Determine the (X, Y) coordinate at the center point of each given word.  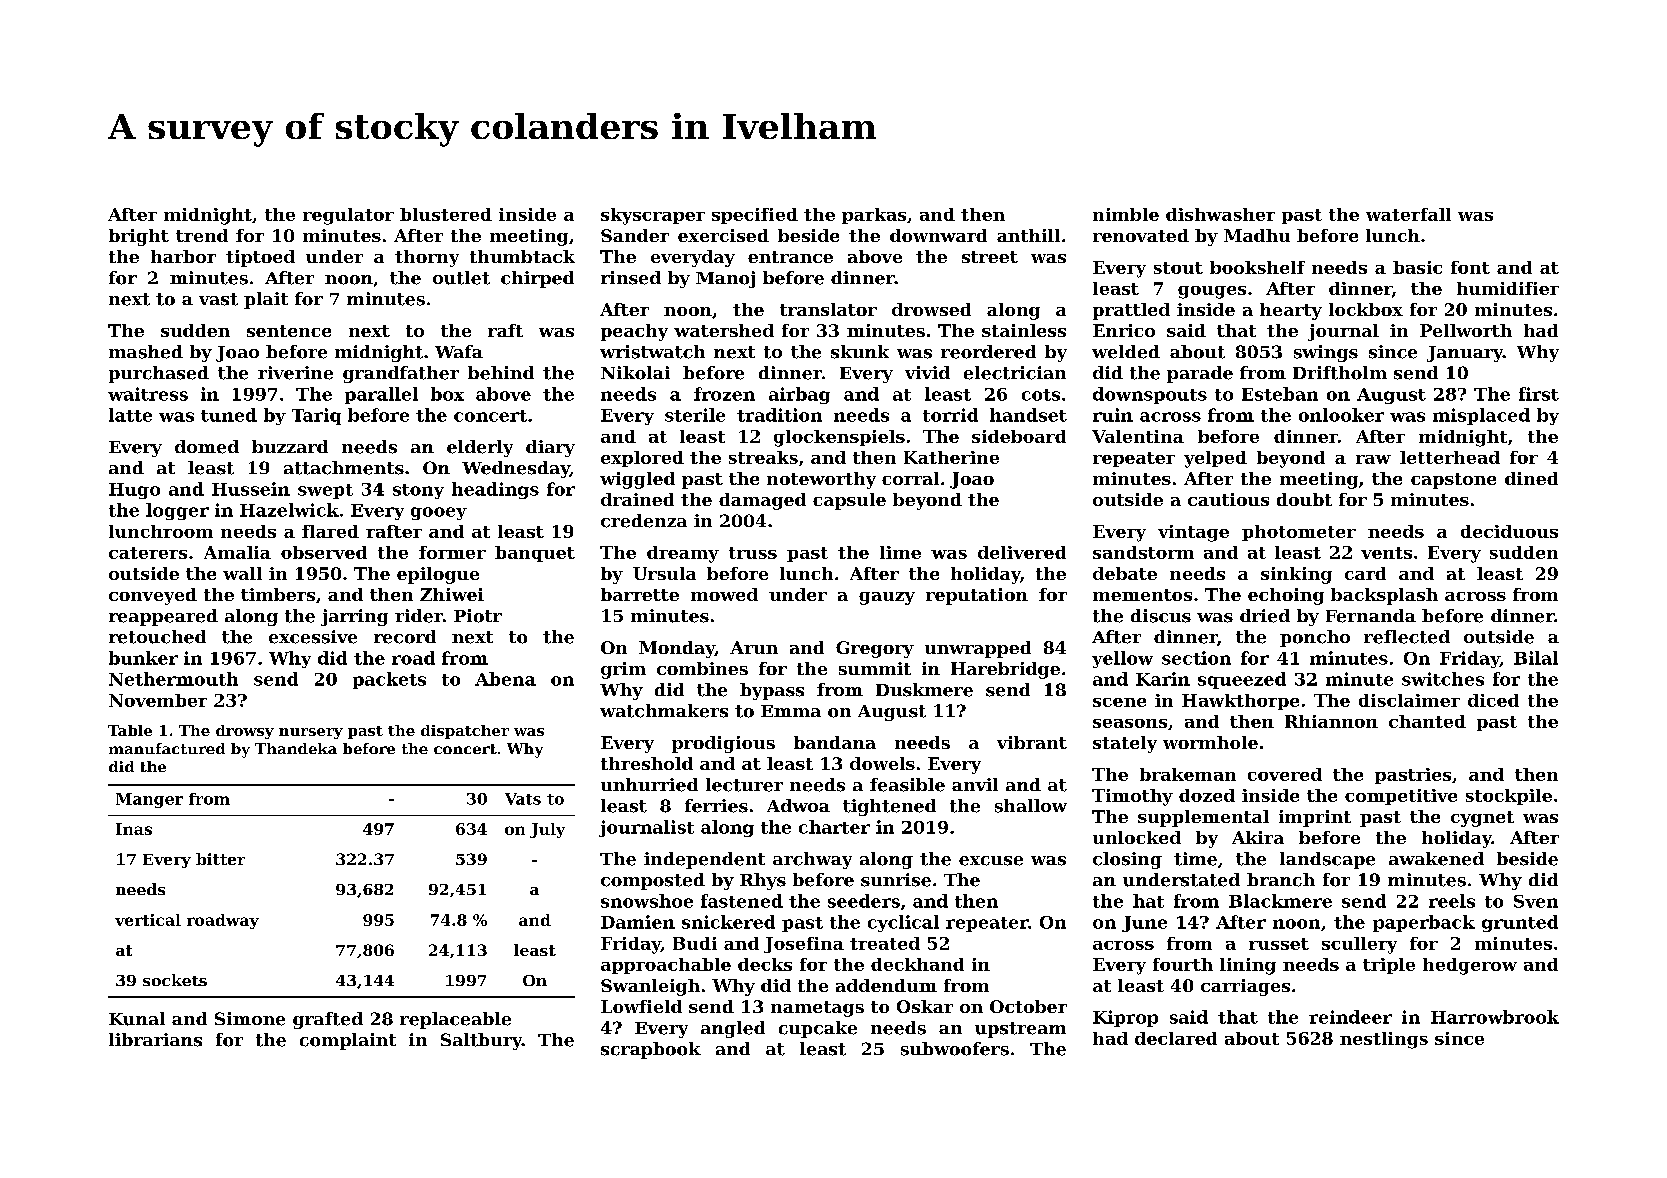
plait (266, 300)
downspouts (1150, 395)
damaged (762, 501)
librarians (155, 1040)
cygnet (1482, 819)
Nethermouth (173, 679)
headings (495, 490)
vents (1386, 553)
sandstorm (1143, 552)
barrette (640, 594)
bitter (220, 859)
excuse (991, 861)
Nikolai (635, 373)
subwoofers (955, 1049)
